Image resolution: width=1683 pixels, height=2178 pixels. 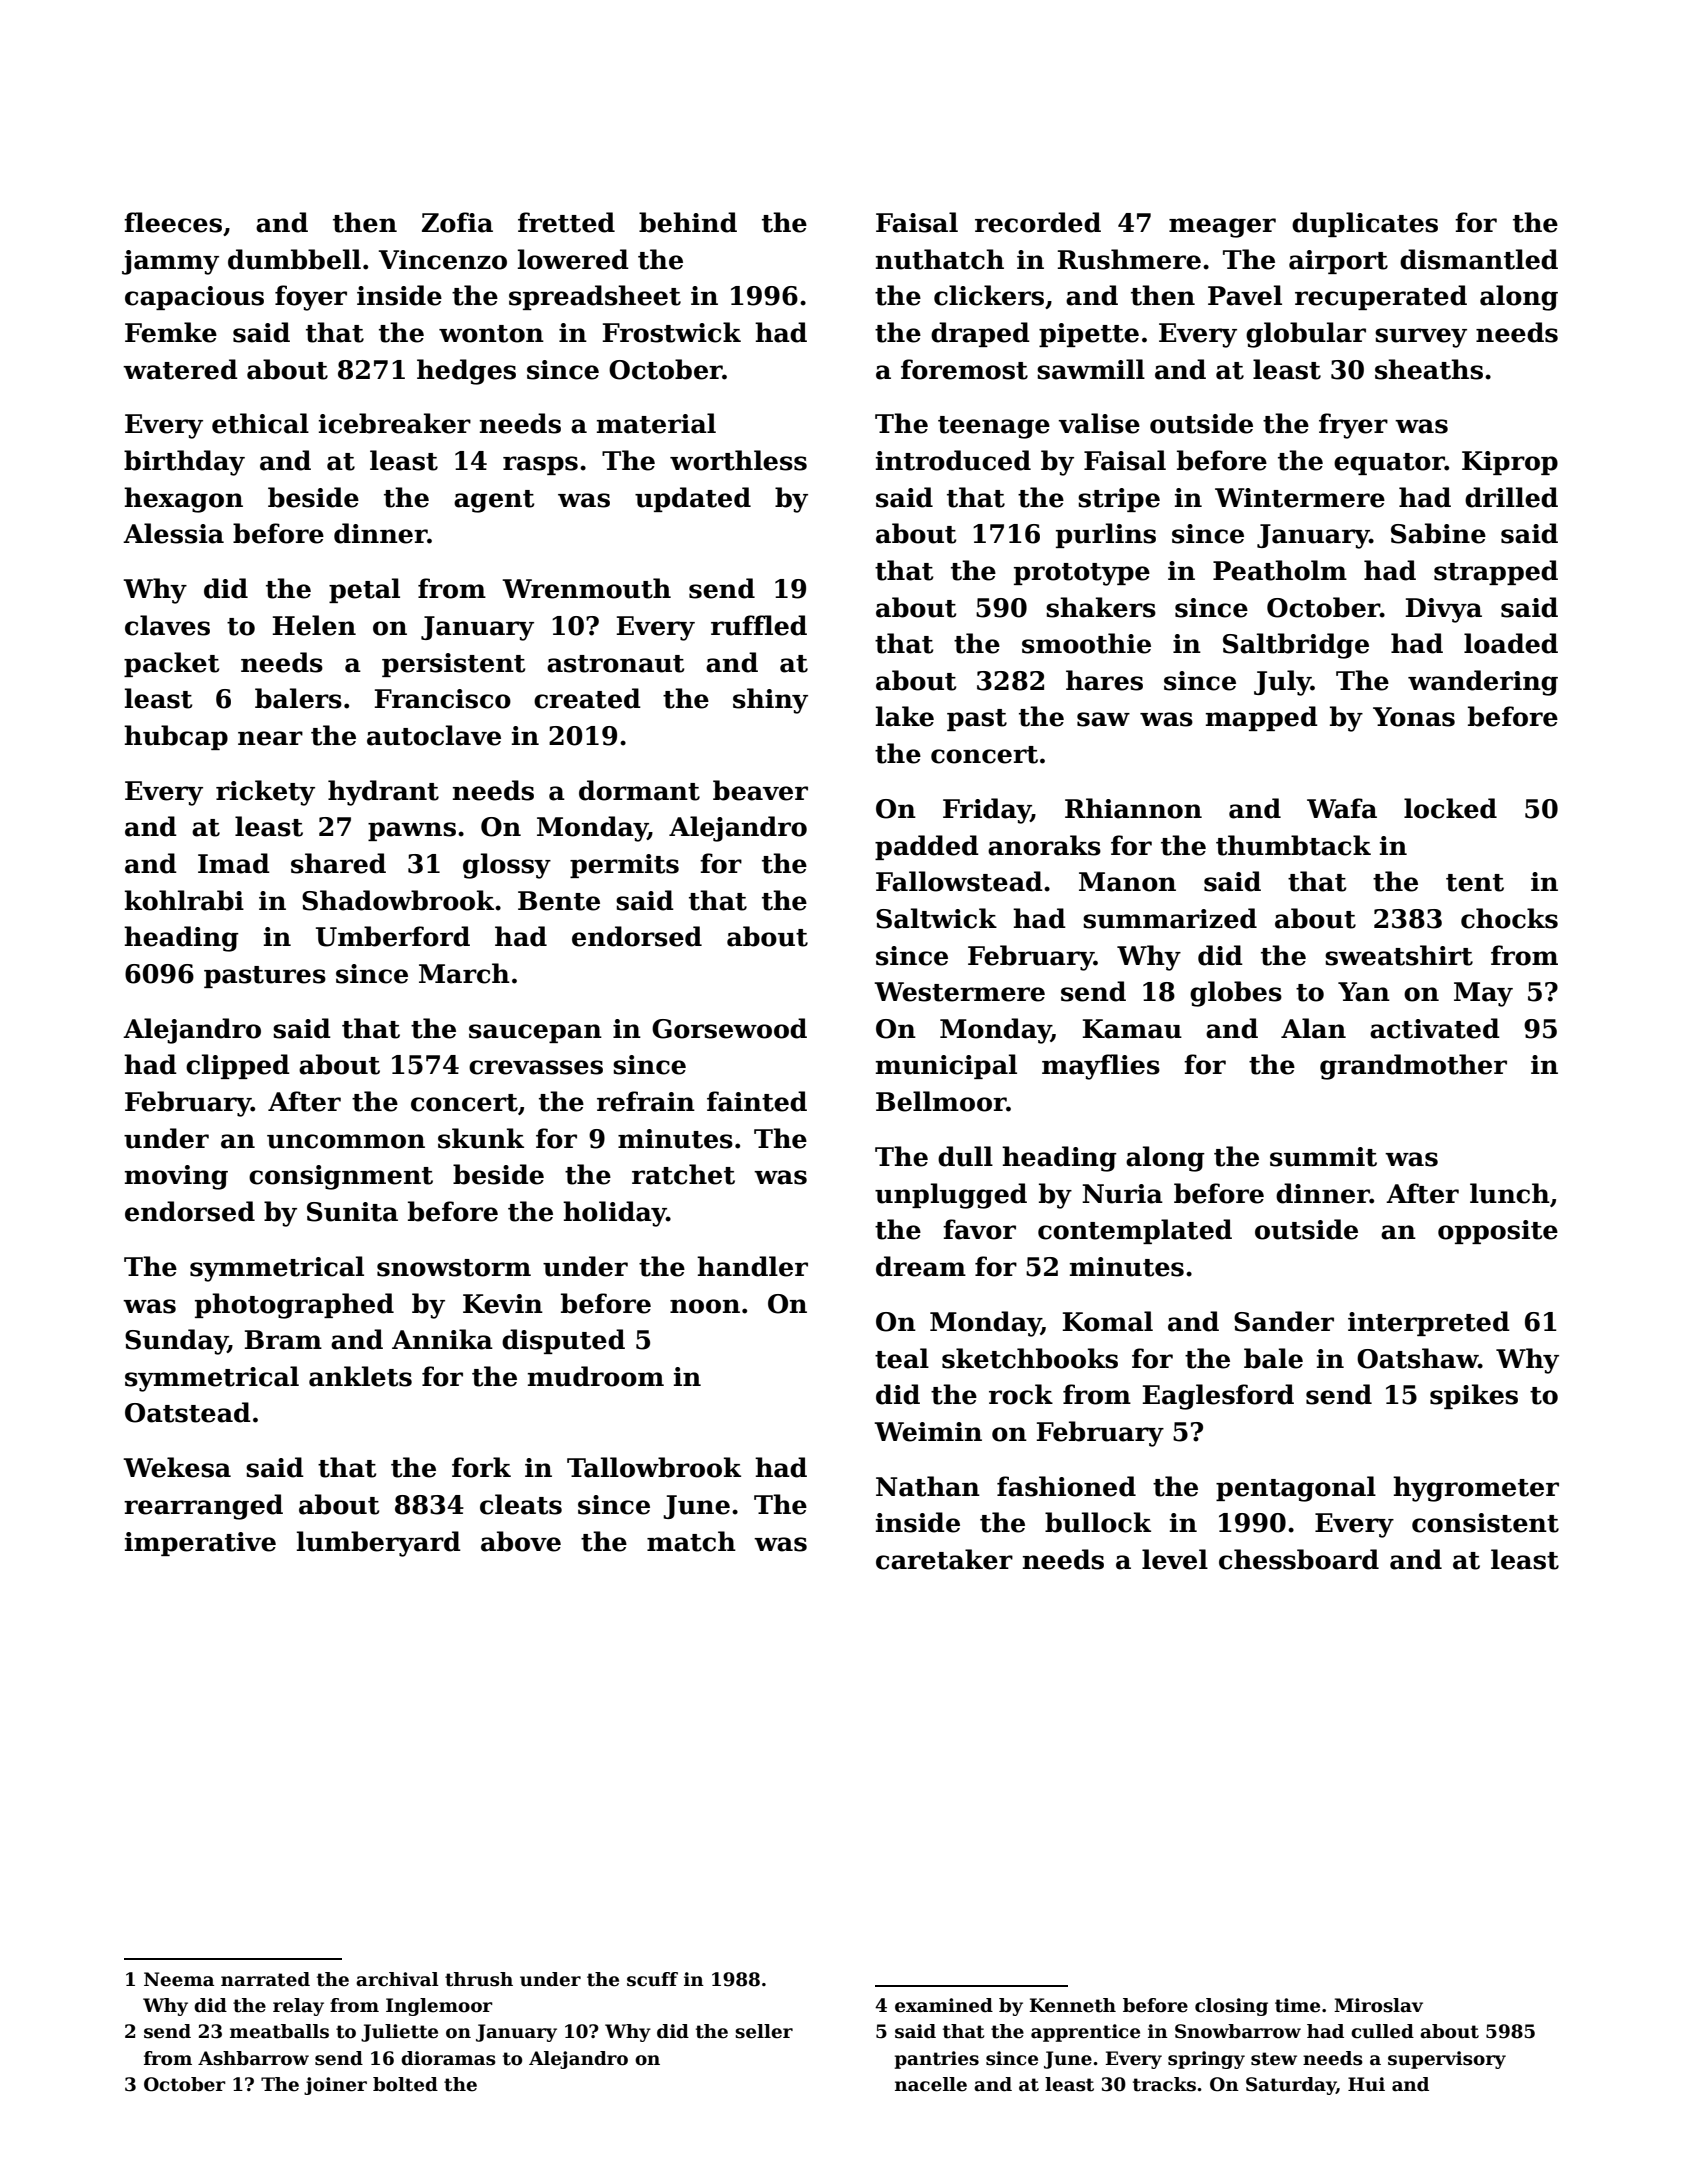 I want to click on recorded, so click(x=1038, y=222).
